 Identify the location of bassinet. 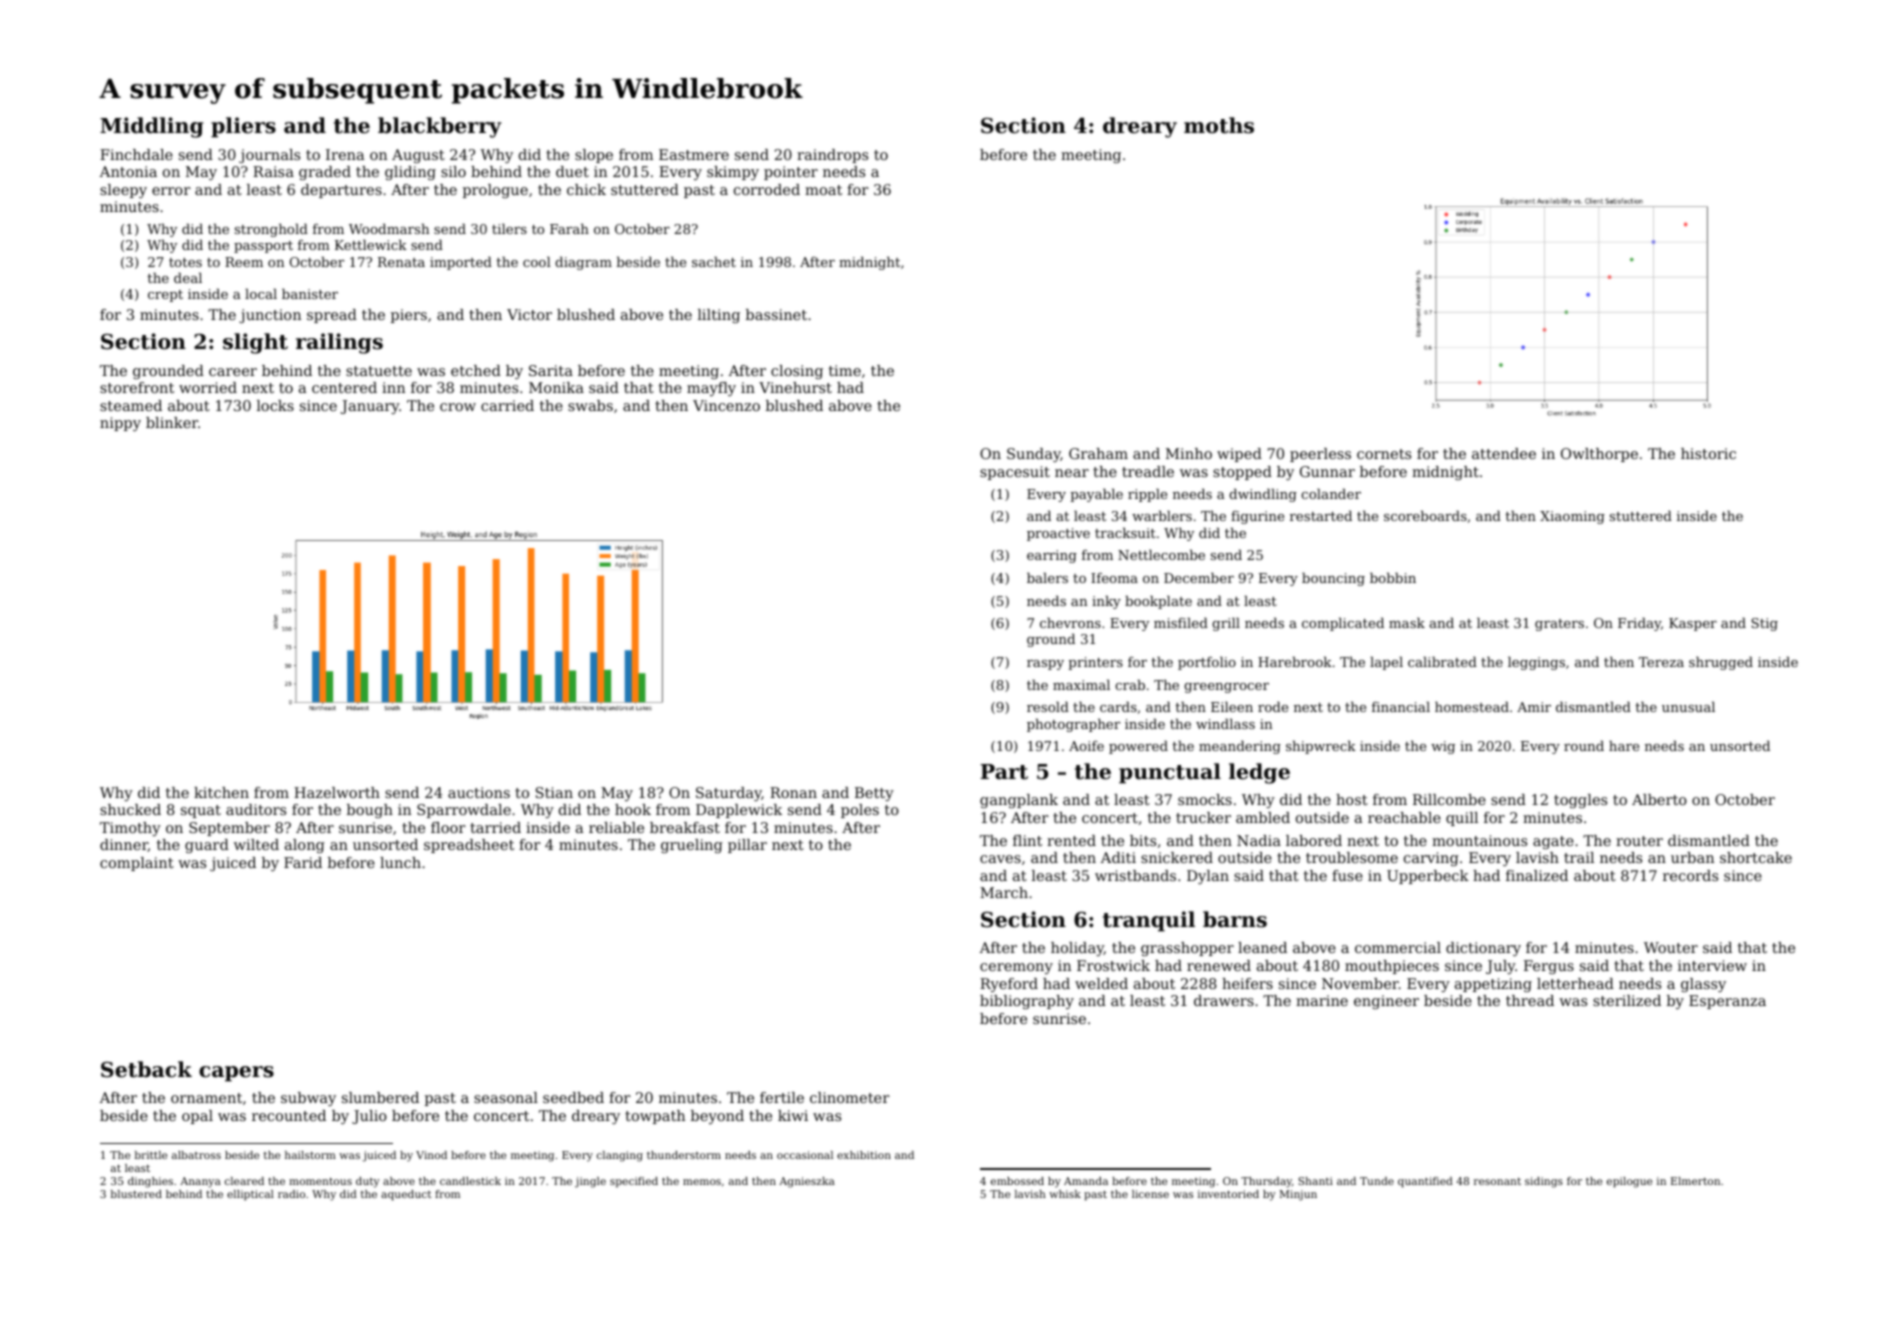
(776, 314).
